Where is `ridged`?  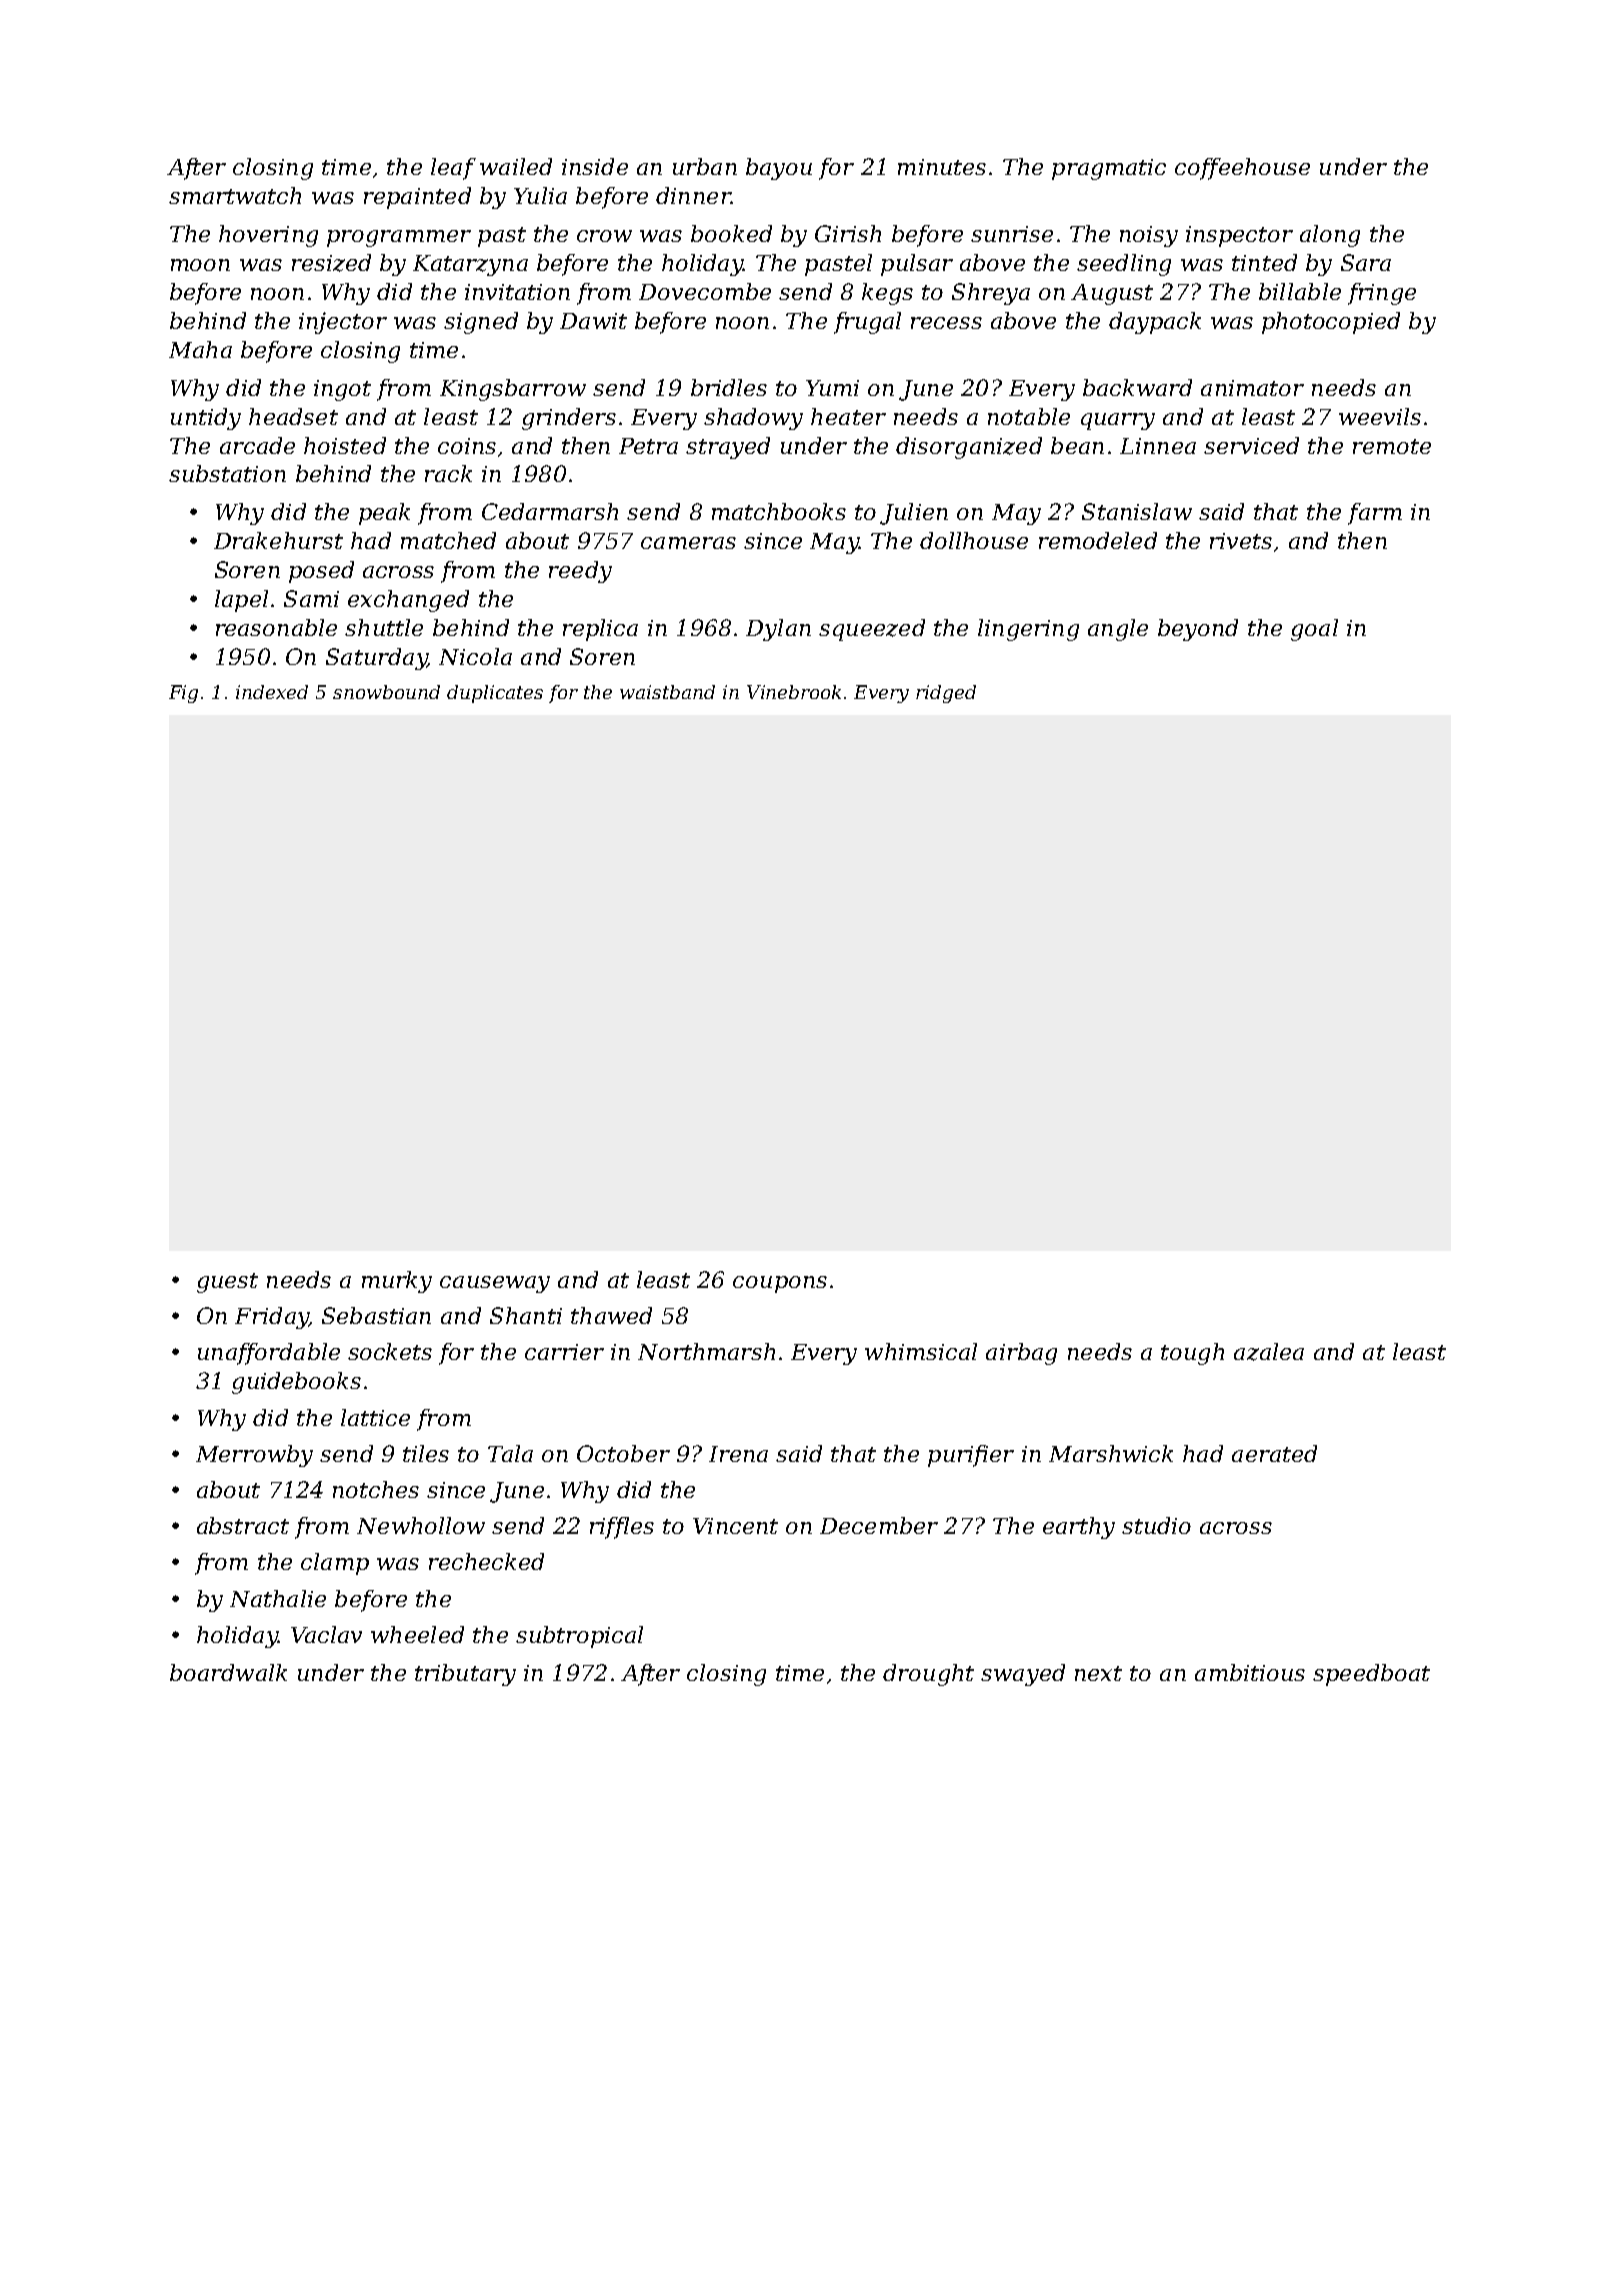
ridged is located at coordinates (946, 694).
